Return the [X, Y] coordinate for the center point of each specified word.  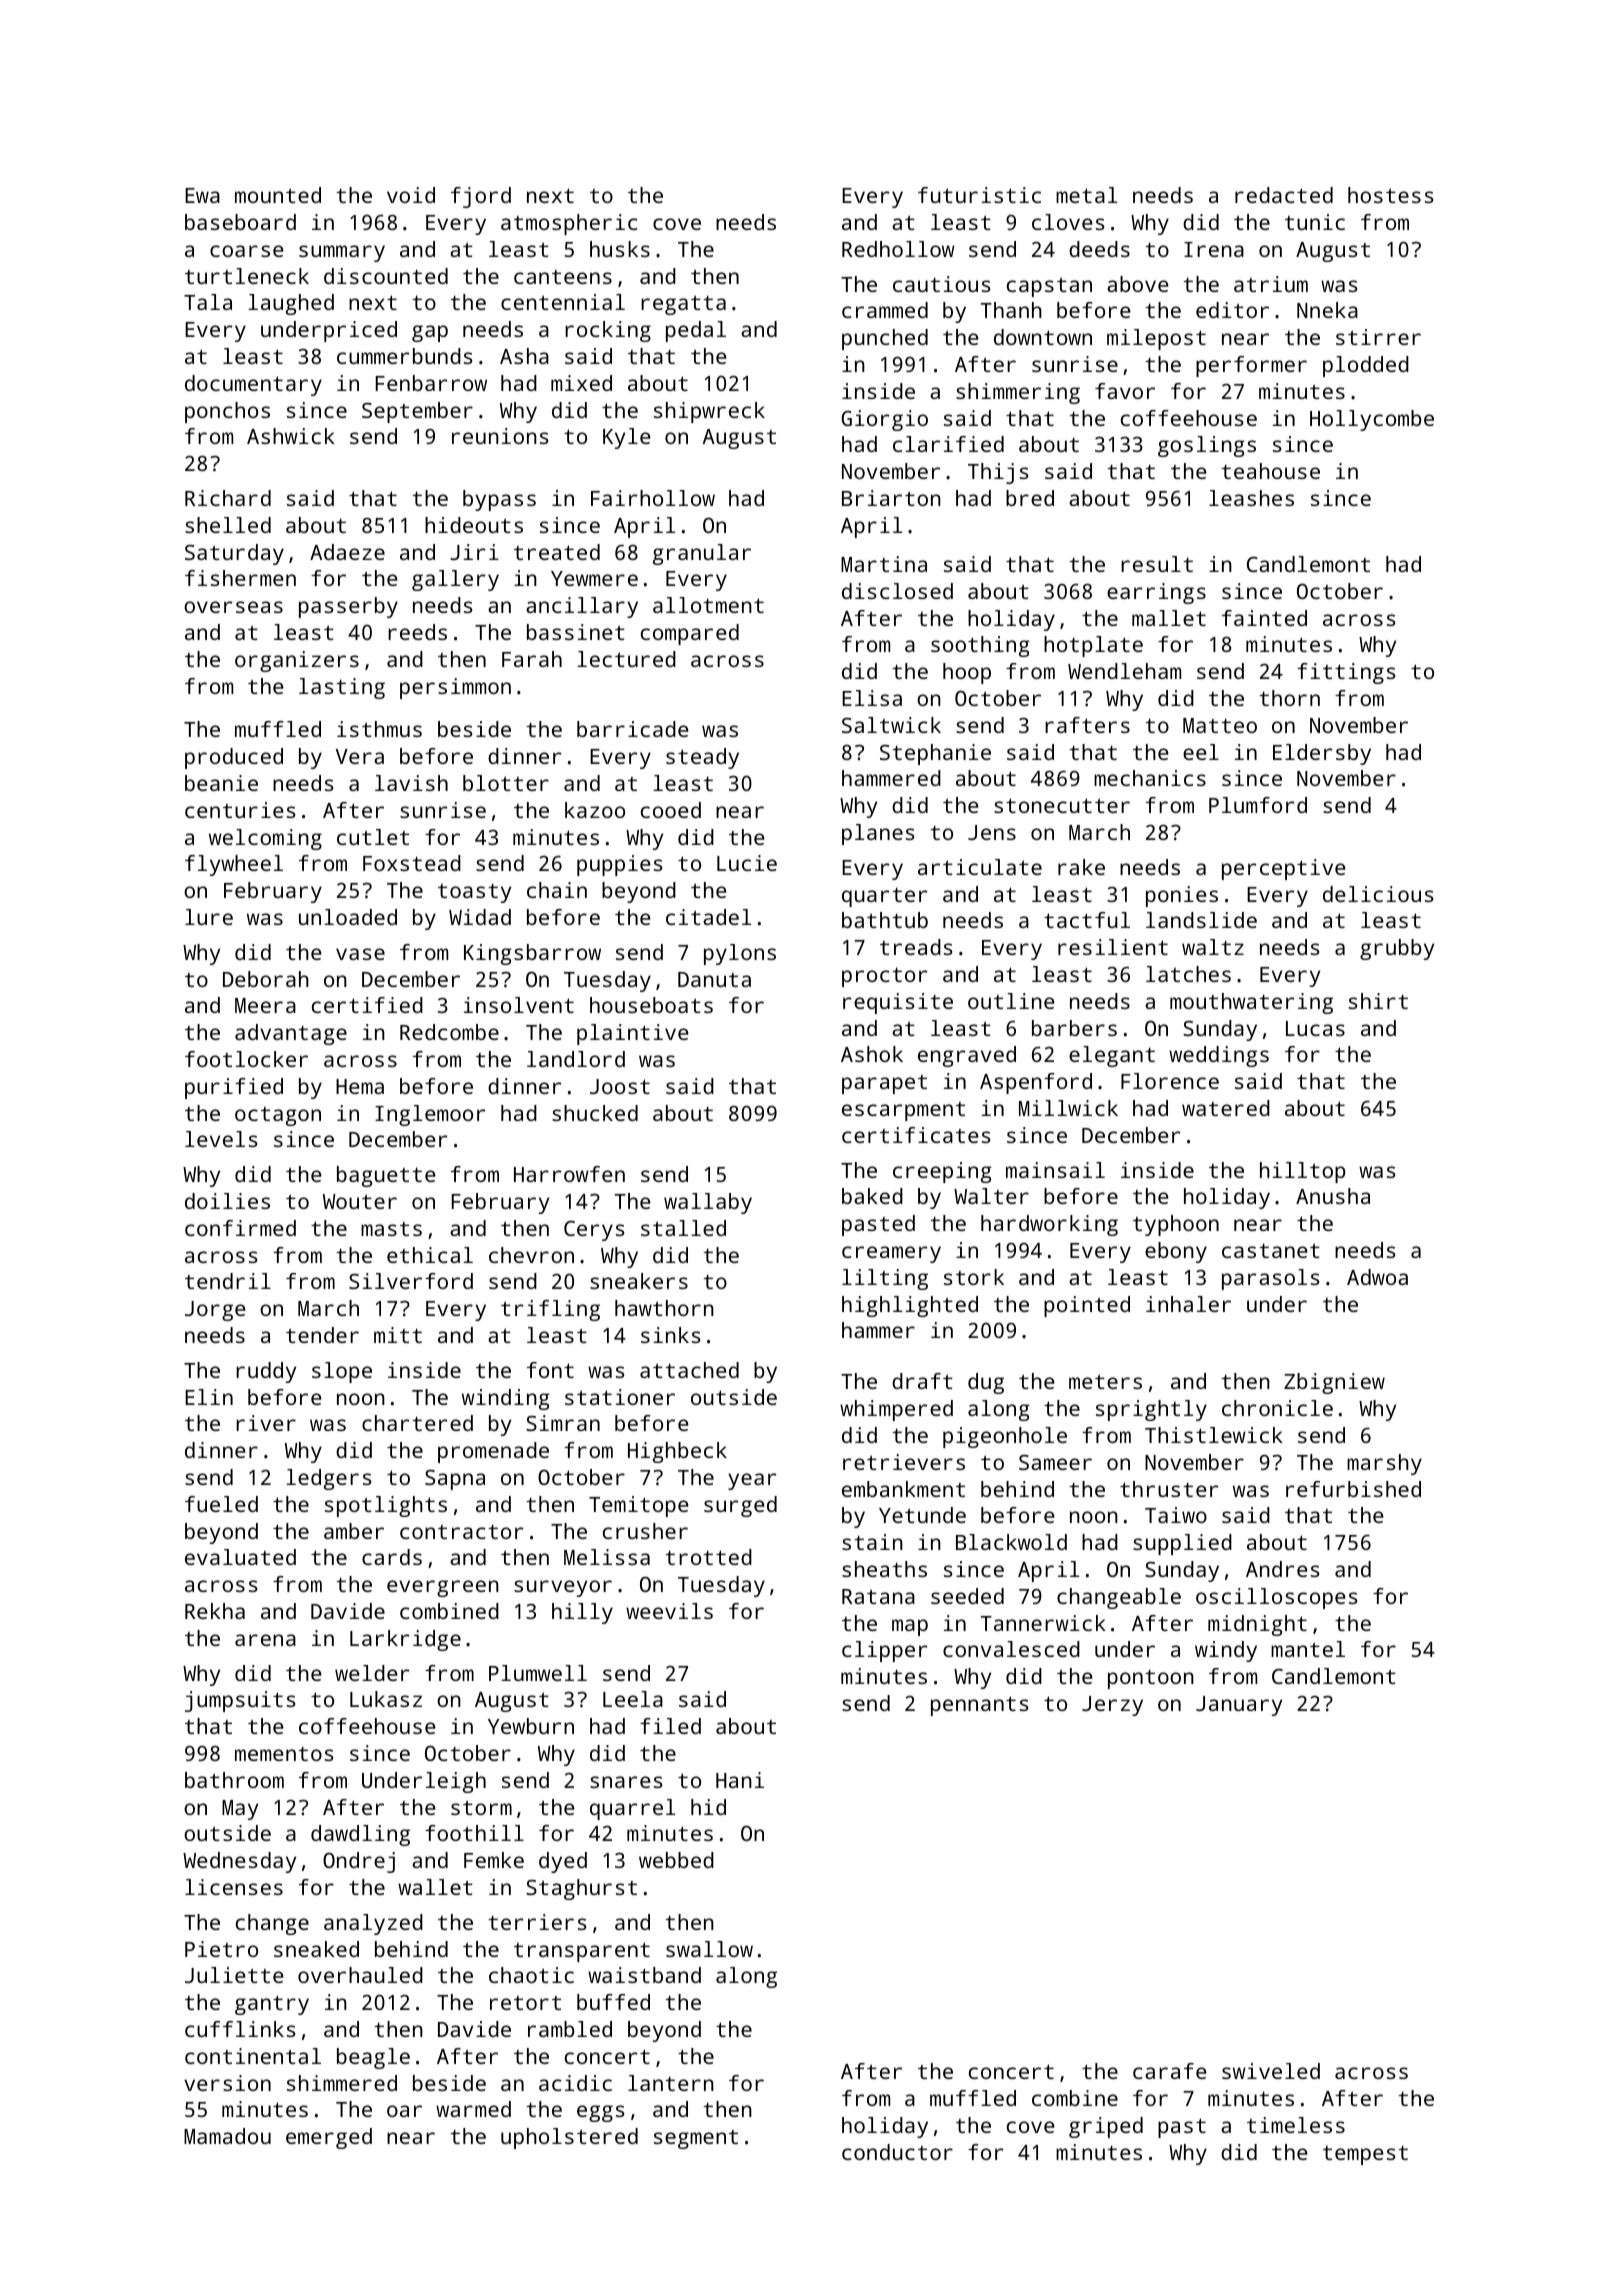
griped [1106, 2127]
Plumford [1258, 805]
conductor [897, 2152]
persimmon [455, 688]
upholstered [569, 2138]
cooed [671, 810]
